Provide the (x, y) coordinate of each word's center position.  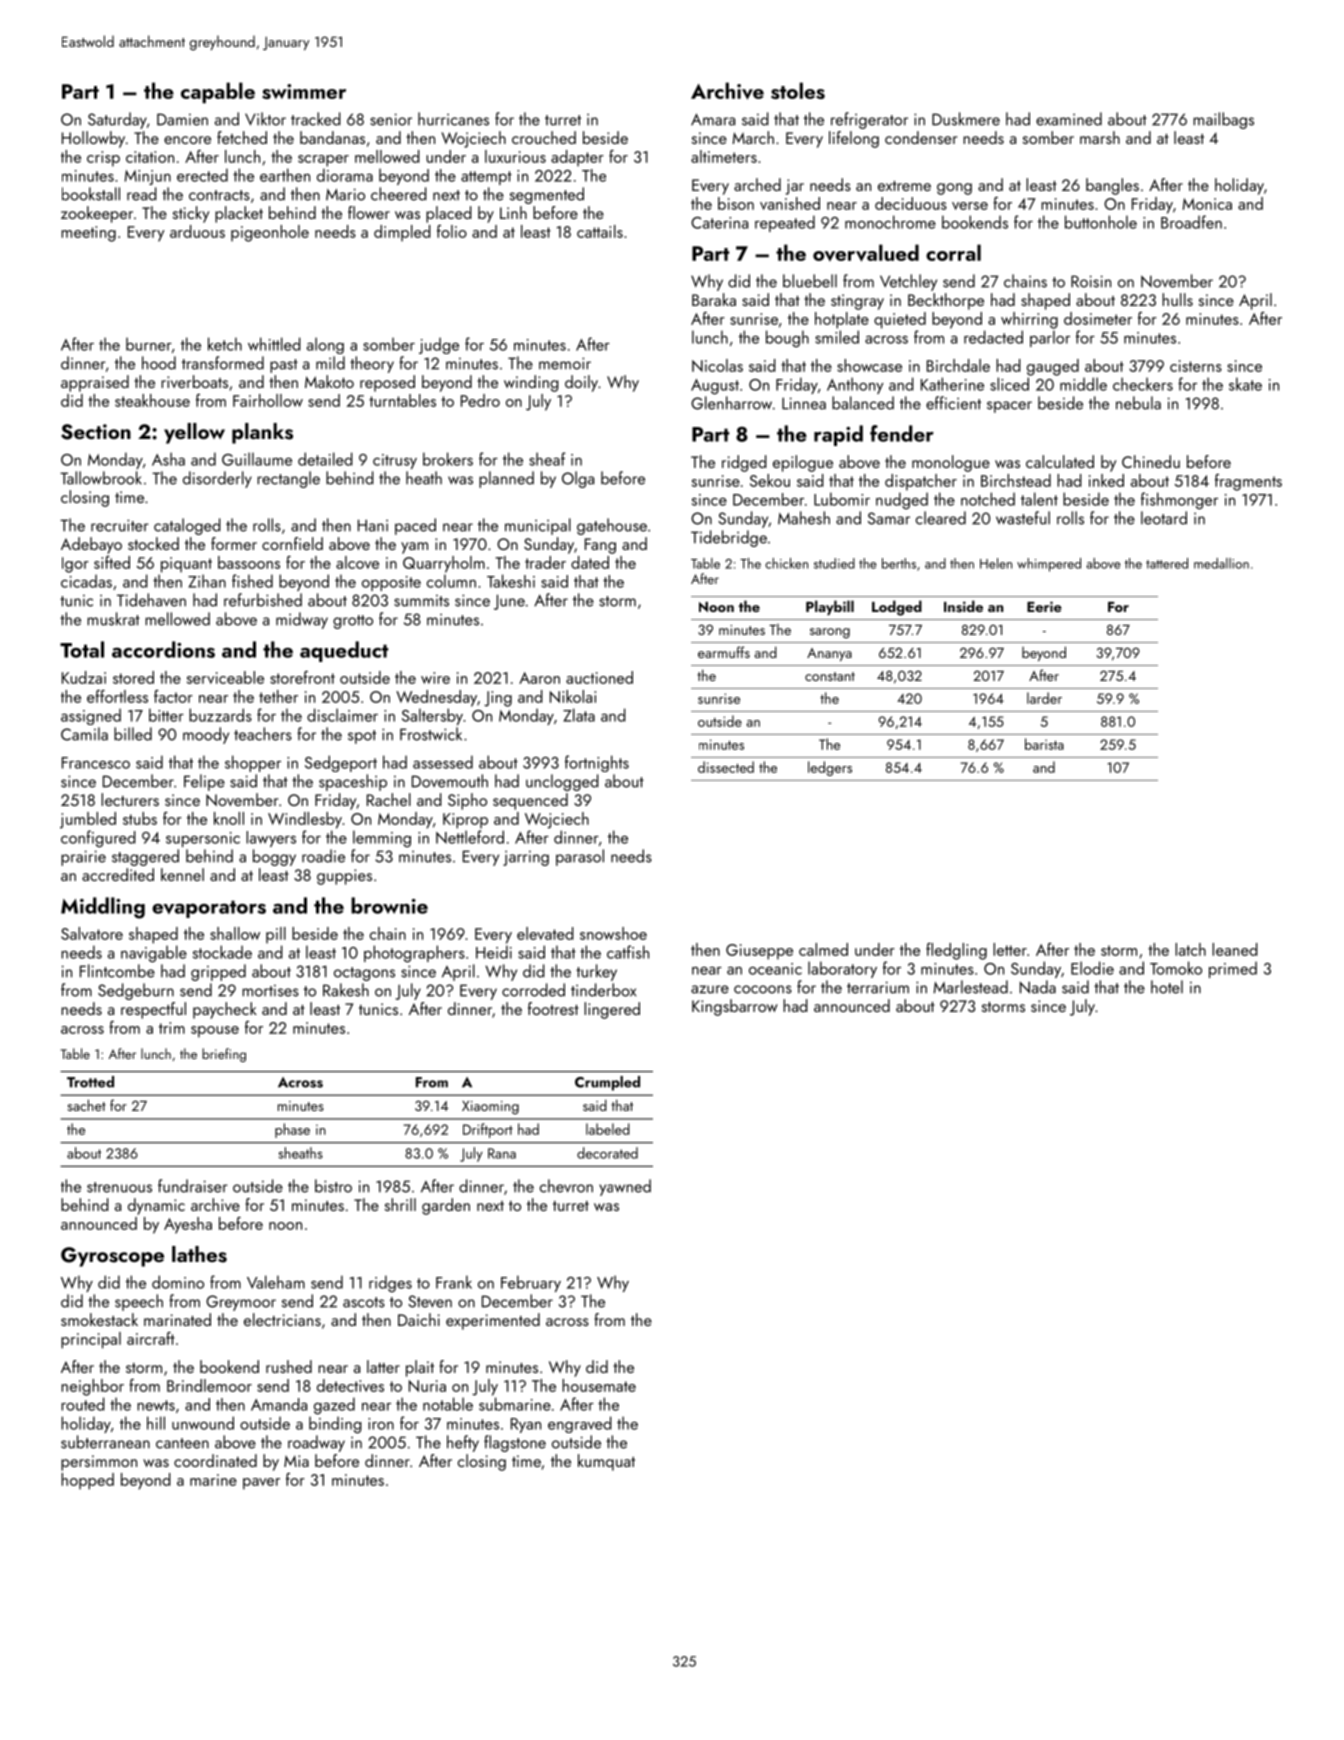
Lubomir (842, 499)
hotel (1167, 987)
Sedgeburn (136, 991)
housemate (599, 1385)
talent (1039, 499)
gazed (334, 1406)
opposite (391, 583)
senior (391, 119)
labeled (608, 1129)
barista (1044, 744)
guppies (344, 877)
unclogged (562, 782)
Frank (454, 1282)
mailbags (1223, 120)
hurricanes (453, 119)
